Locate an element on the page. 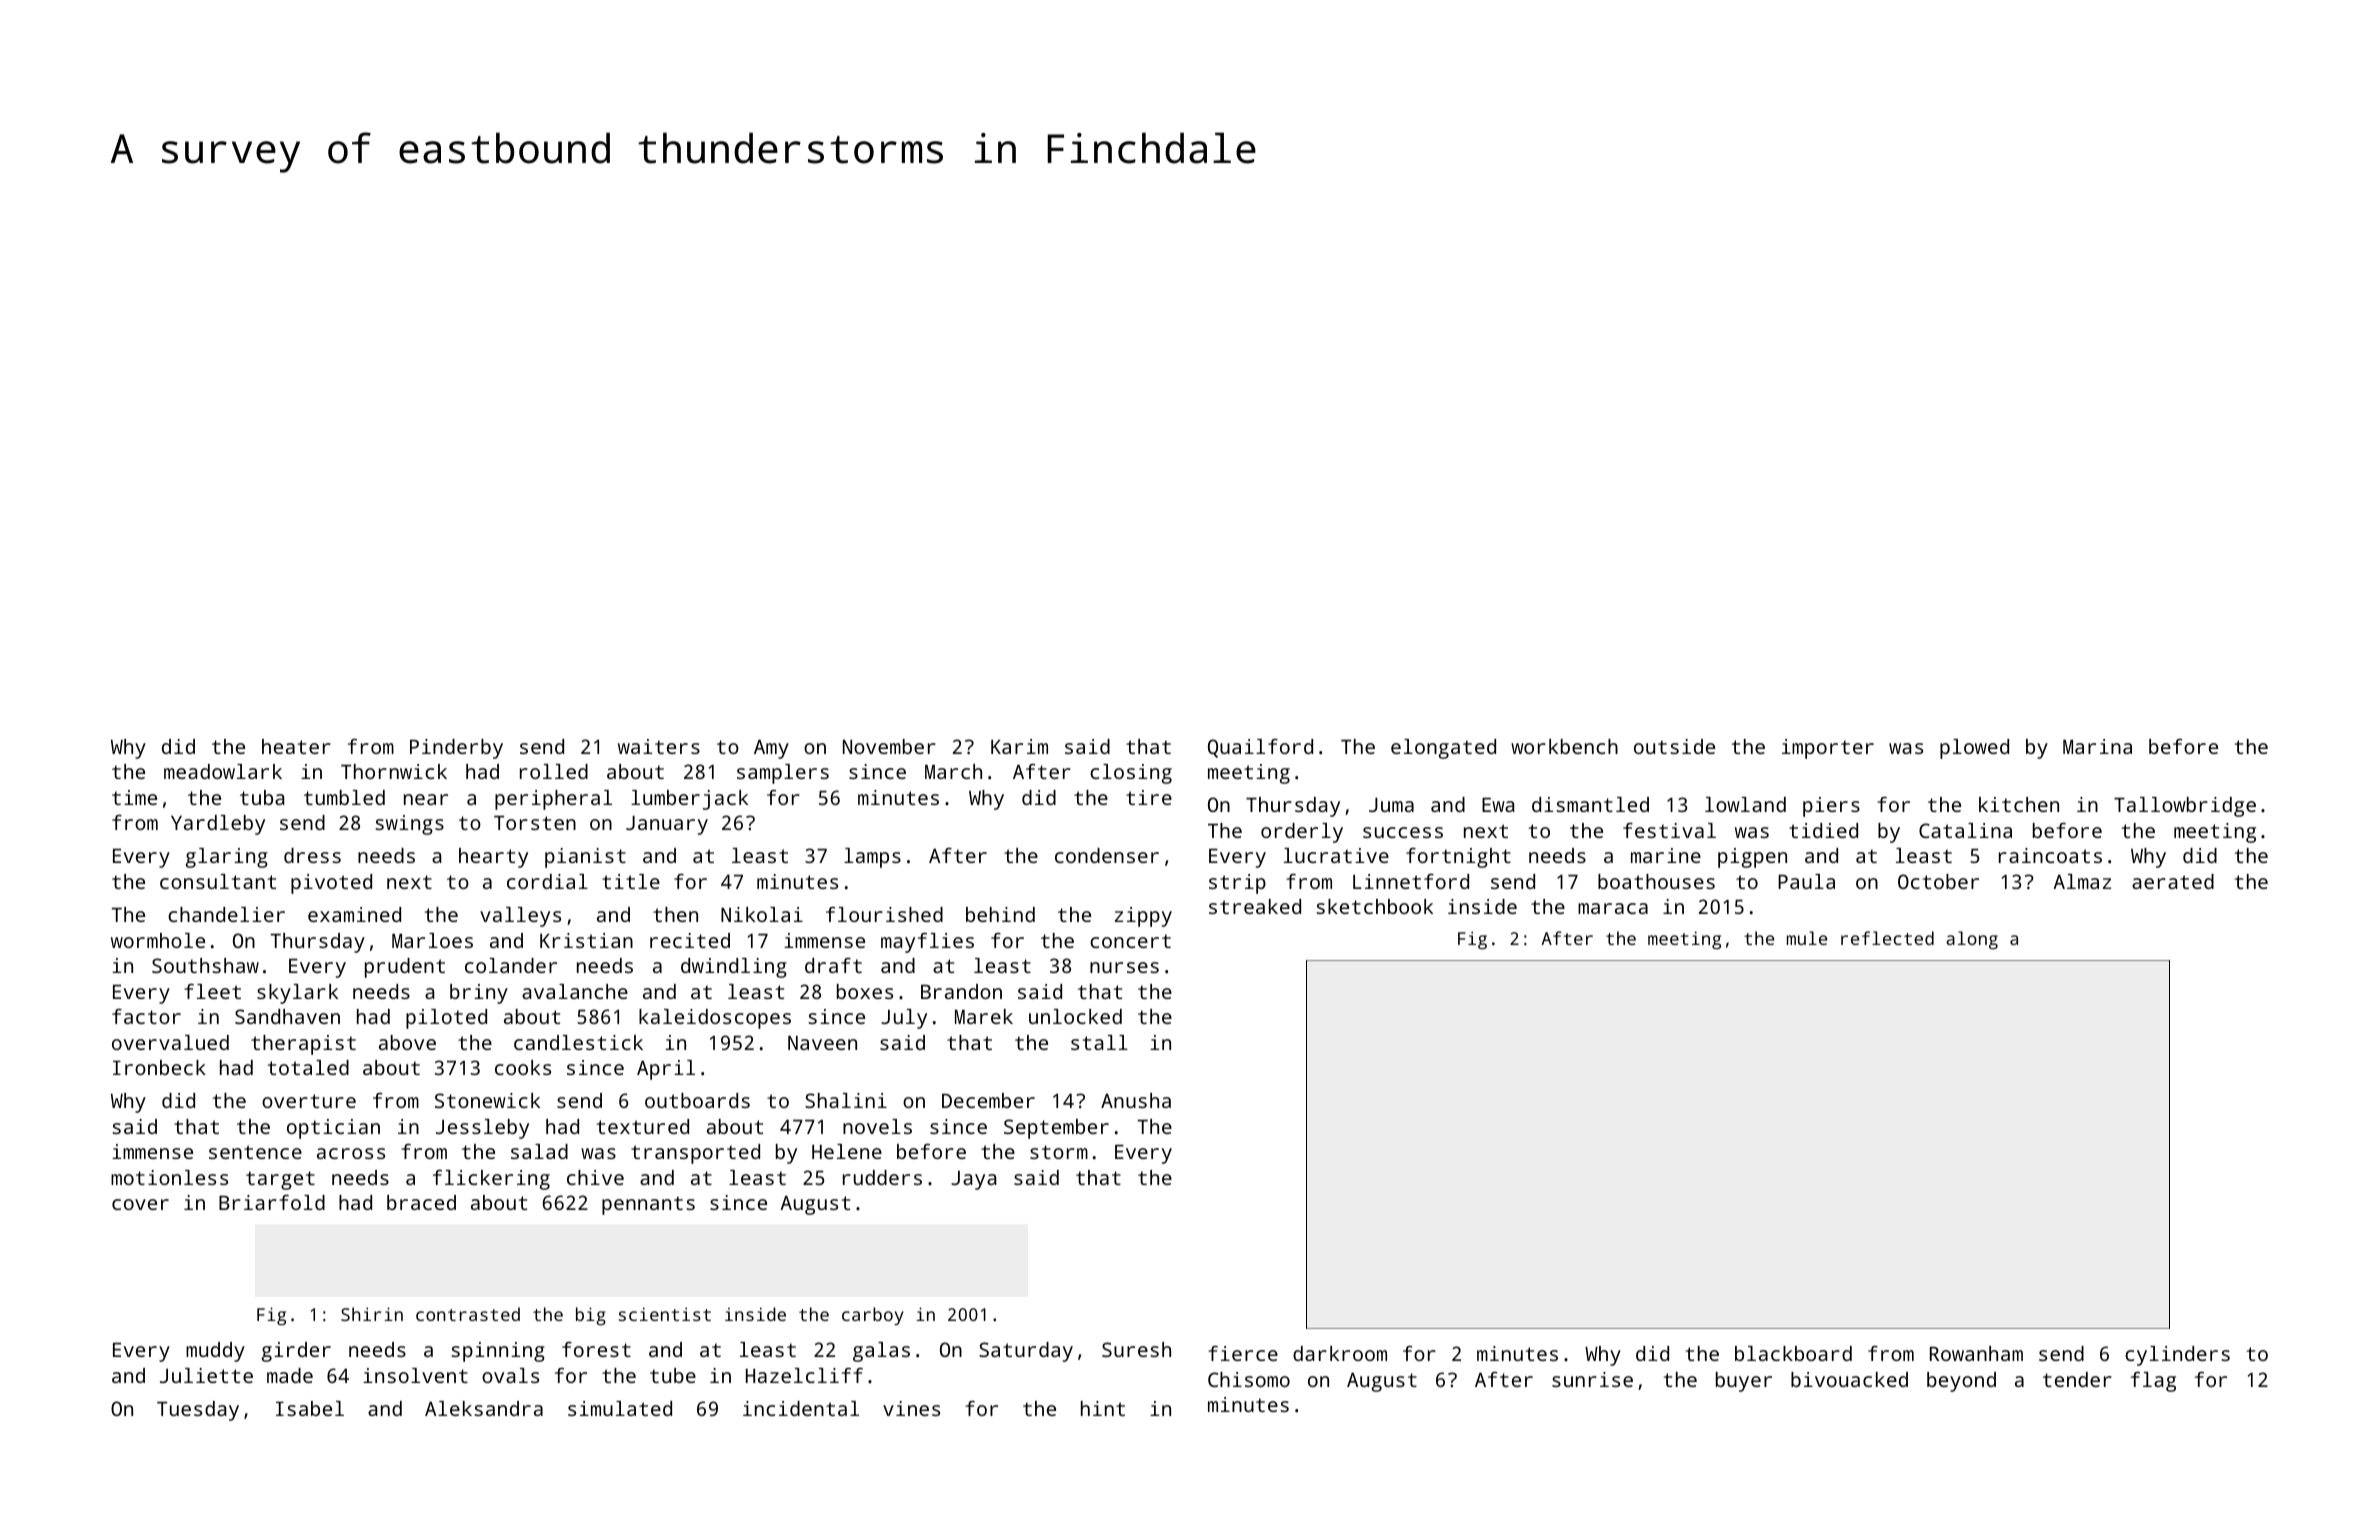  motionless is located at coordinates (169, 1177).
